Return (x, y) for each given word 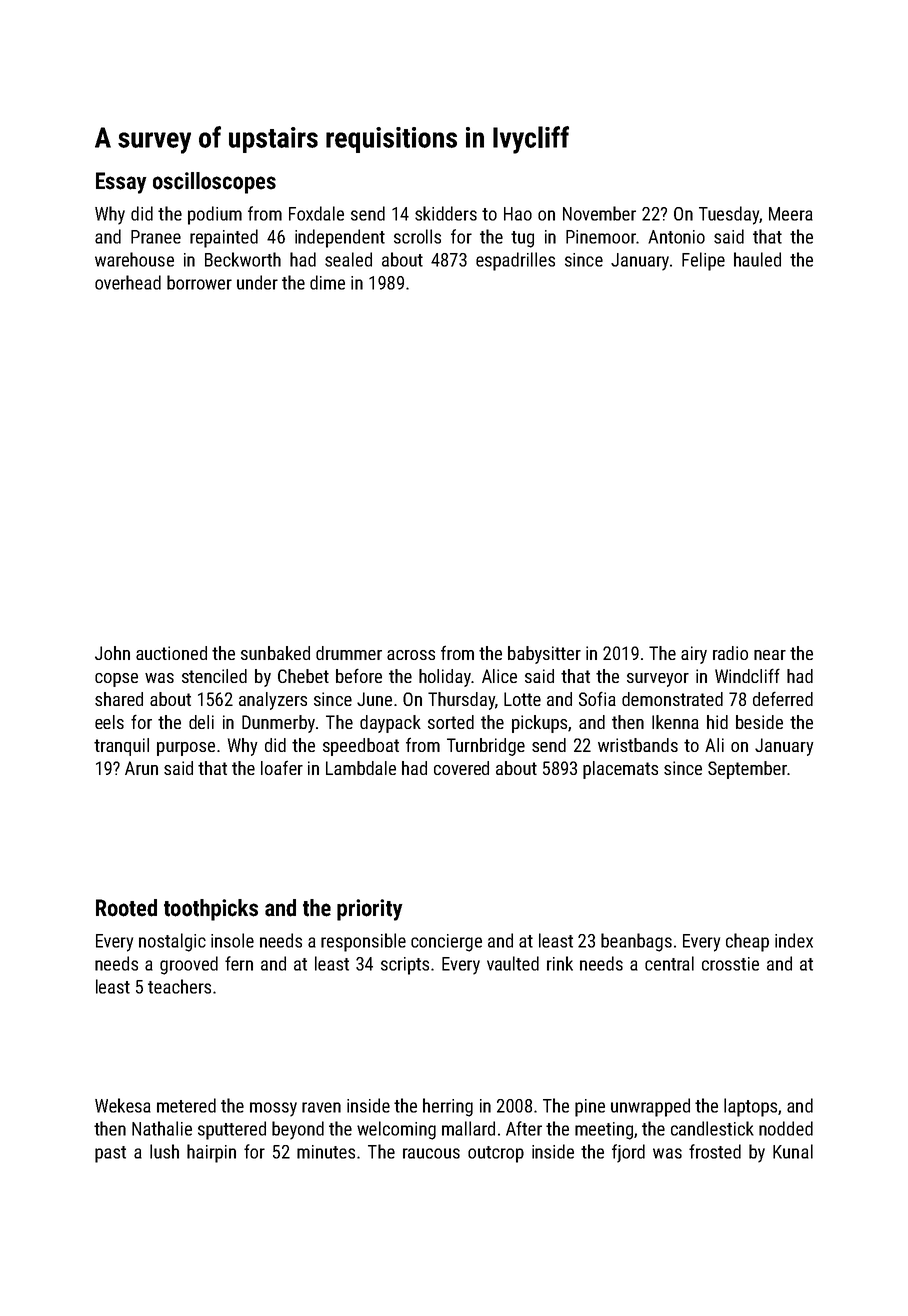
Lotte (522, 699)
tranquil (121, 747)
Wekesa (123, 1105)
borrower (199, 282)
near (770, 655)
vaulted (513, 963)
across (411, 655)
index (794, 940)
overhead (128, 282)
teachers (179, 986)
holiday (445, 678)
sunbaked (275, 653)
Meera (791, 214)
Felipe (703, 261)
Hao (518, 214)
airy (694, 655)
